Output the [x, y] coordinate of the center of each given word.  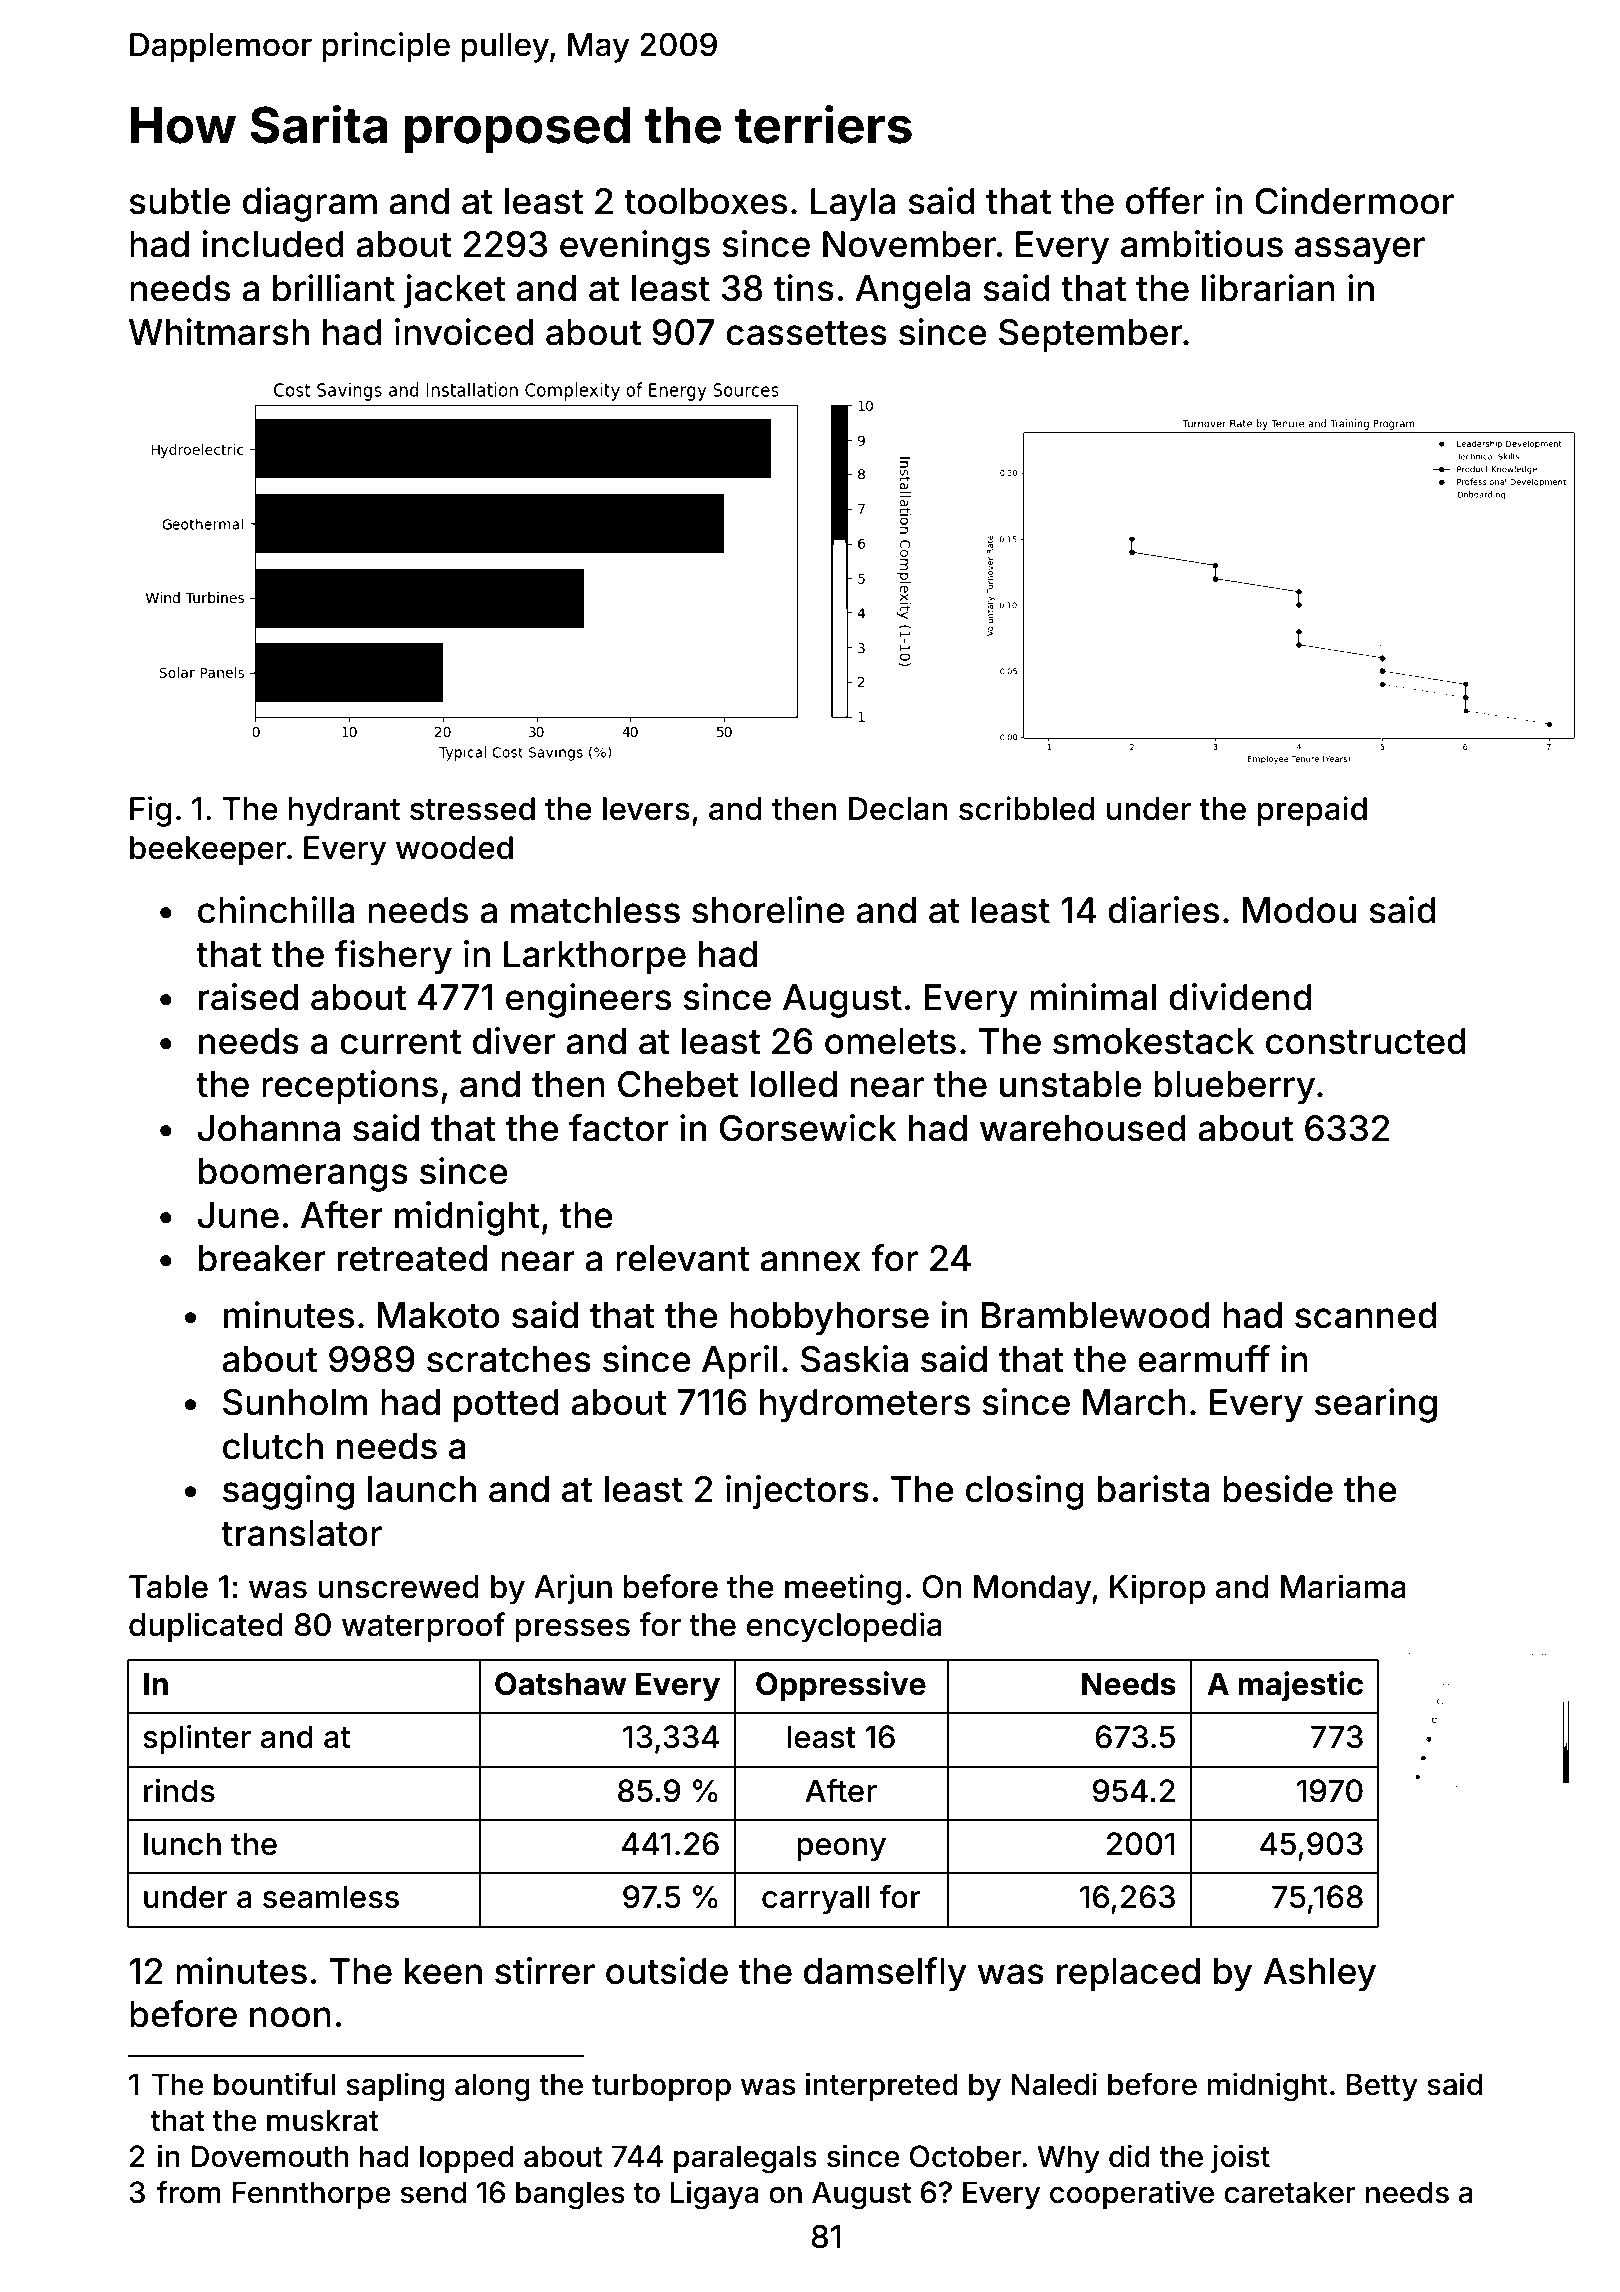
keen [443, 1971]
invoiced [464, 332]
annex [810, 1261]
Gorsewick [808, 1128]
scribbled [1026, 808]
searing [1376, 1405]
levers [646, 809]
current [400, 1042]
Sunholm [295, 1402]
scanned [1366, 1315]
